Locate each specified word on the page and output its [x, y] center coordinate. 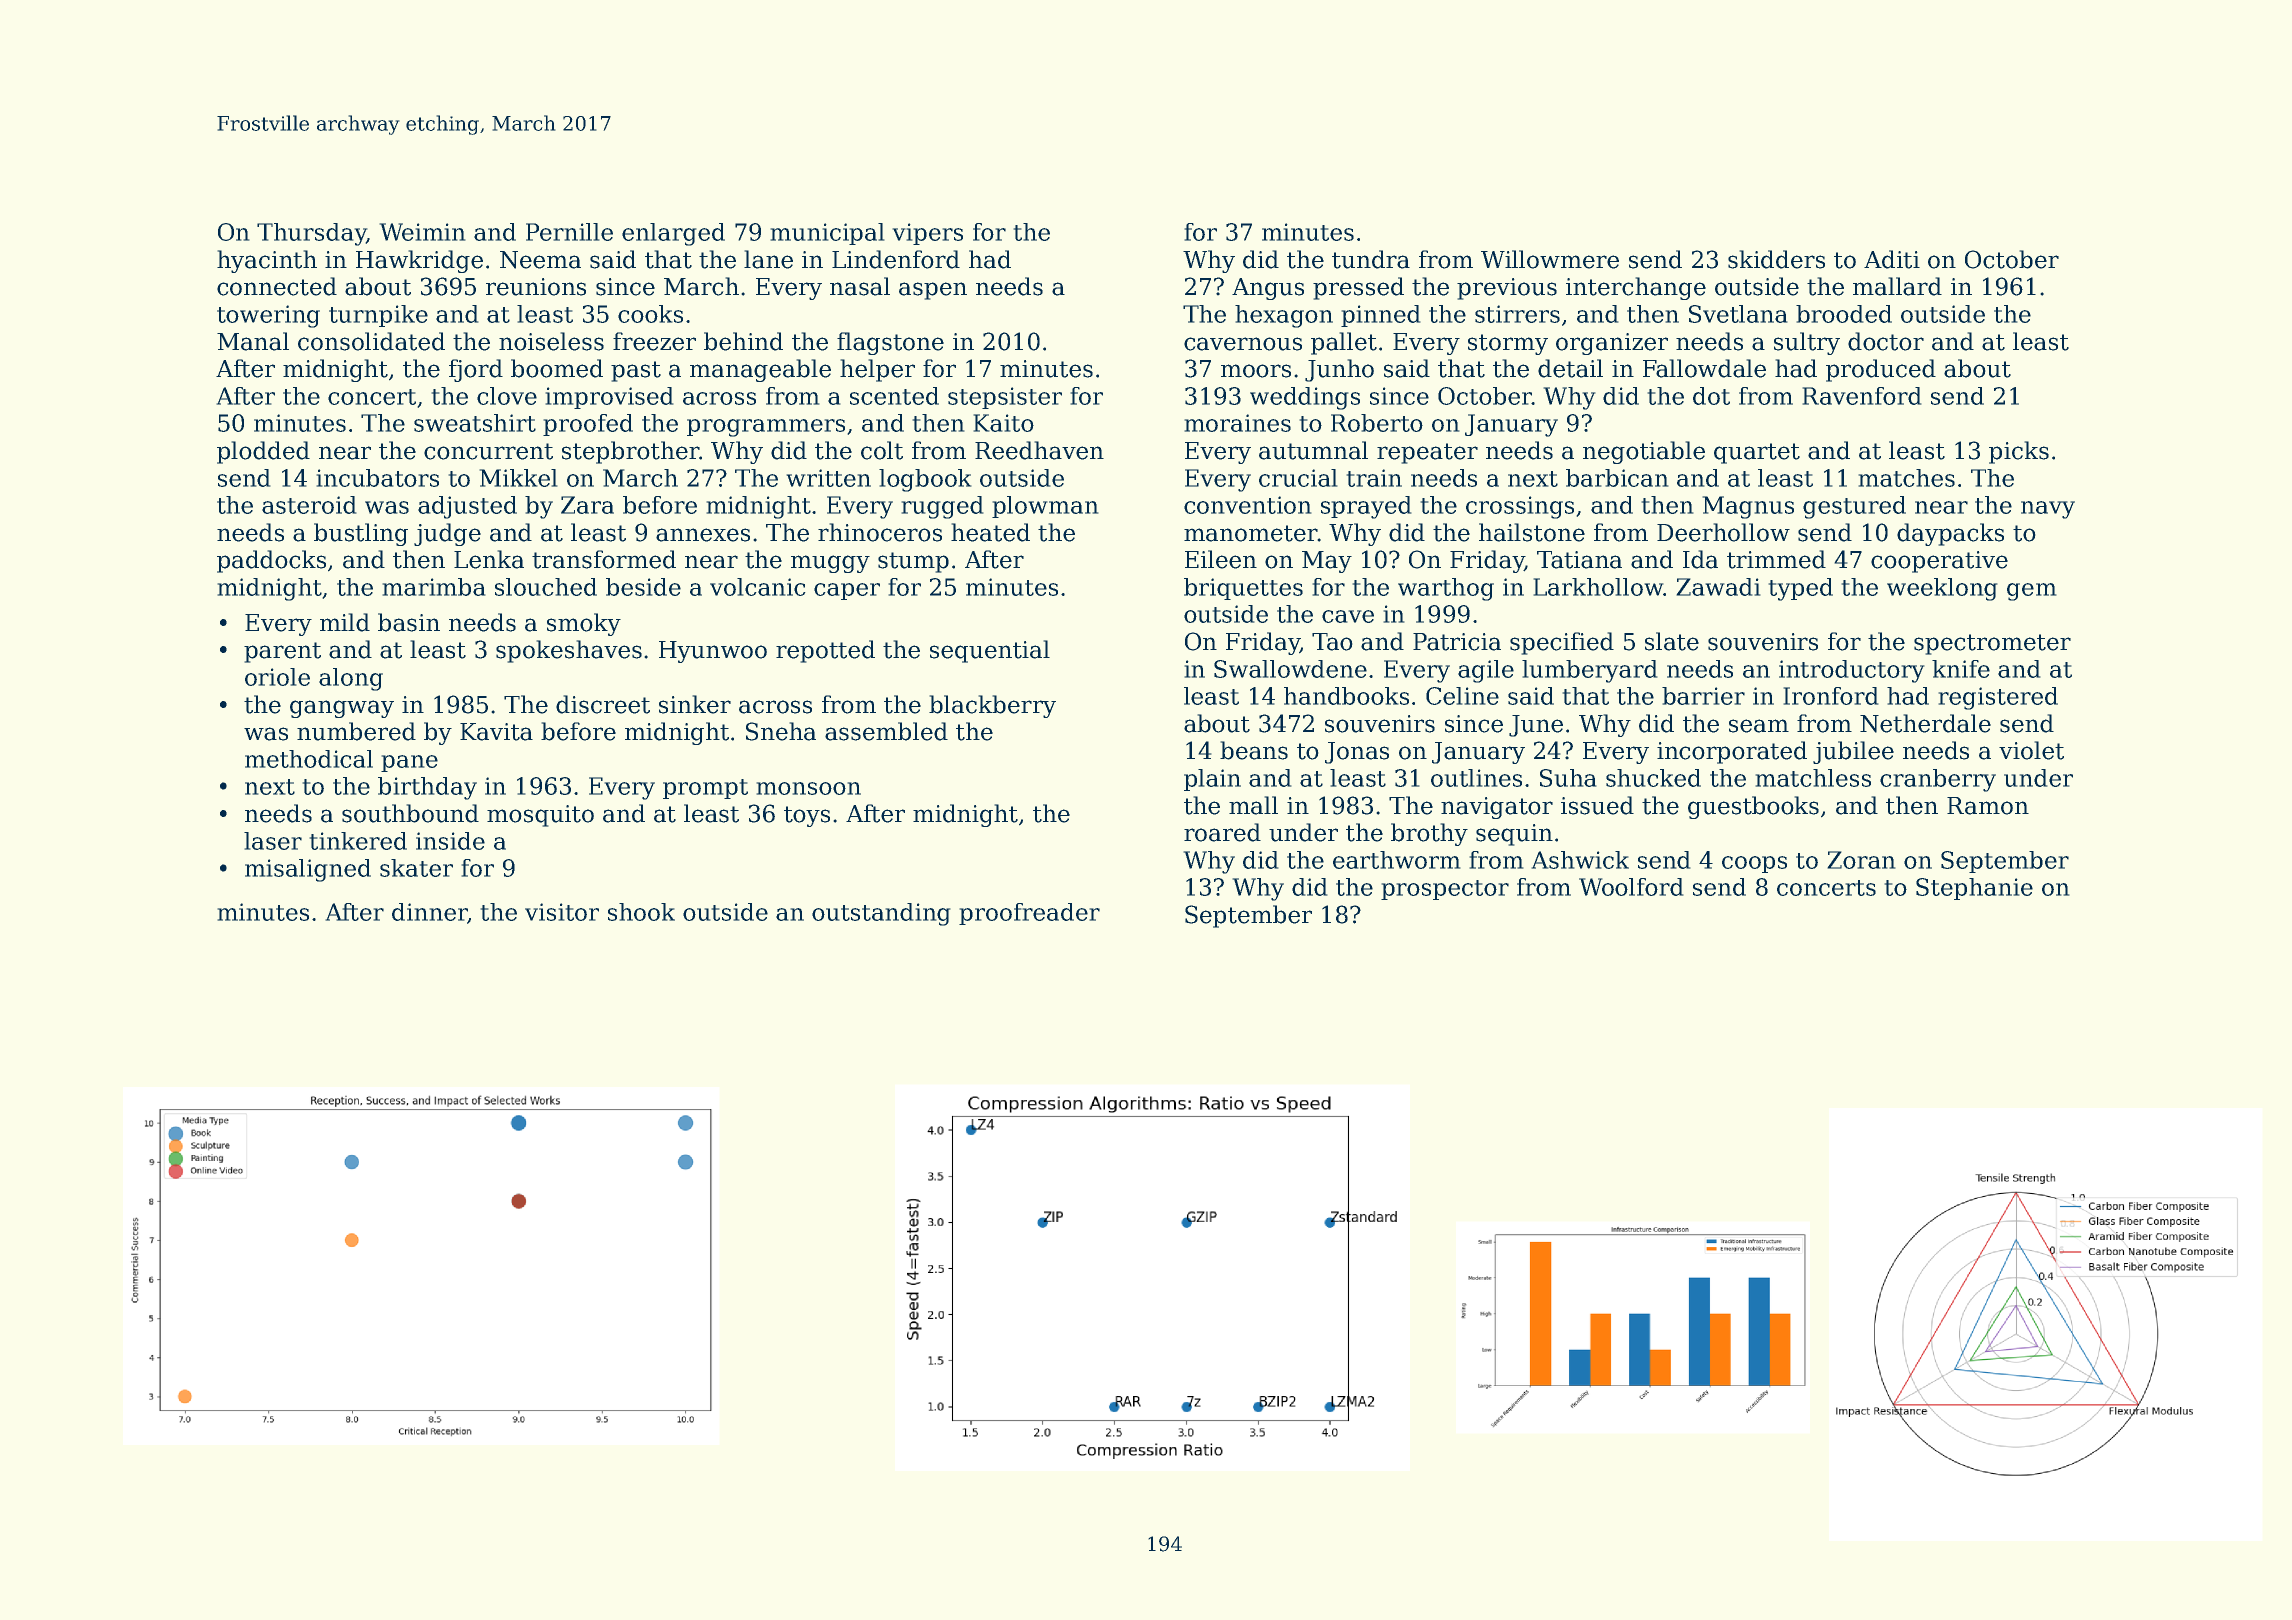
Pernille [569, 232]
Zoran [1861, 860]
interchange [1636, 288]
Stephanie [1974, 889]
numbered [356, 731]
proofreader [1029, 914]
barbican [1617, 478]
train [1374, 478]
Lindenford [896, 259]
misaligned [308, 870]
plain [1212, 780]
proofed [588, 425]
